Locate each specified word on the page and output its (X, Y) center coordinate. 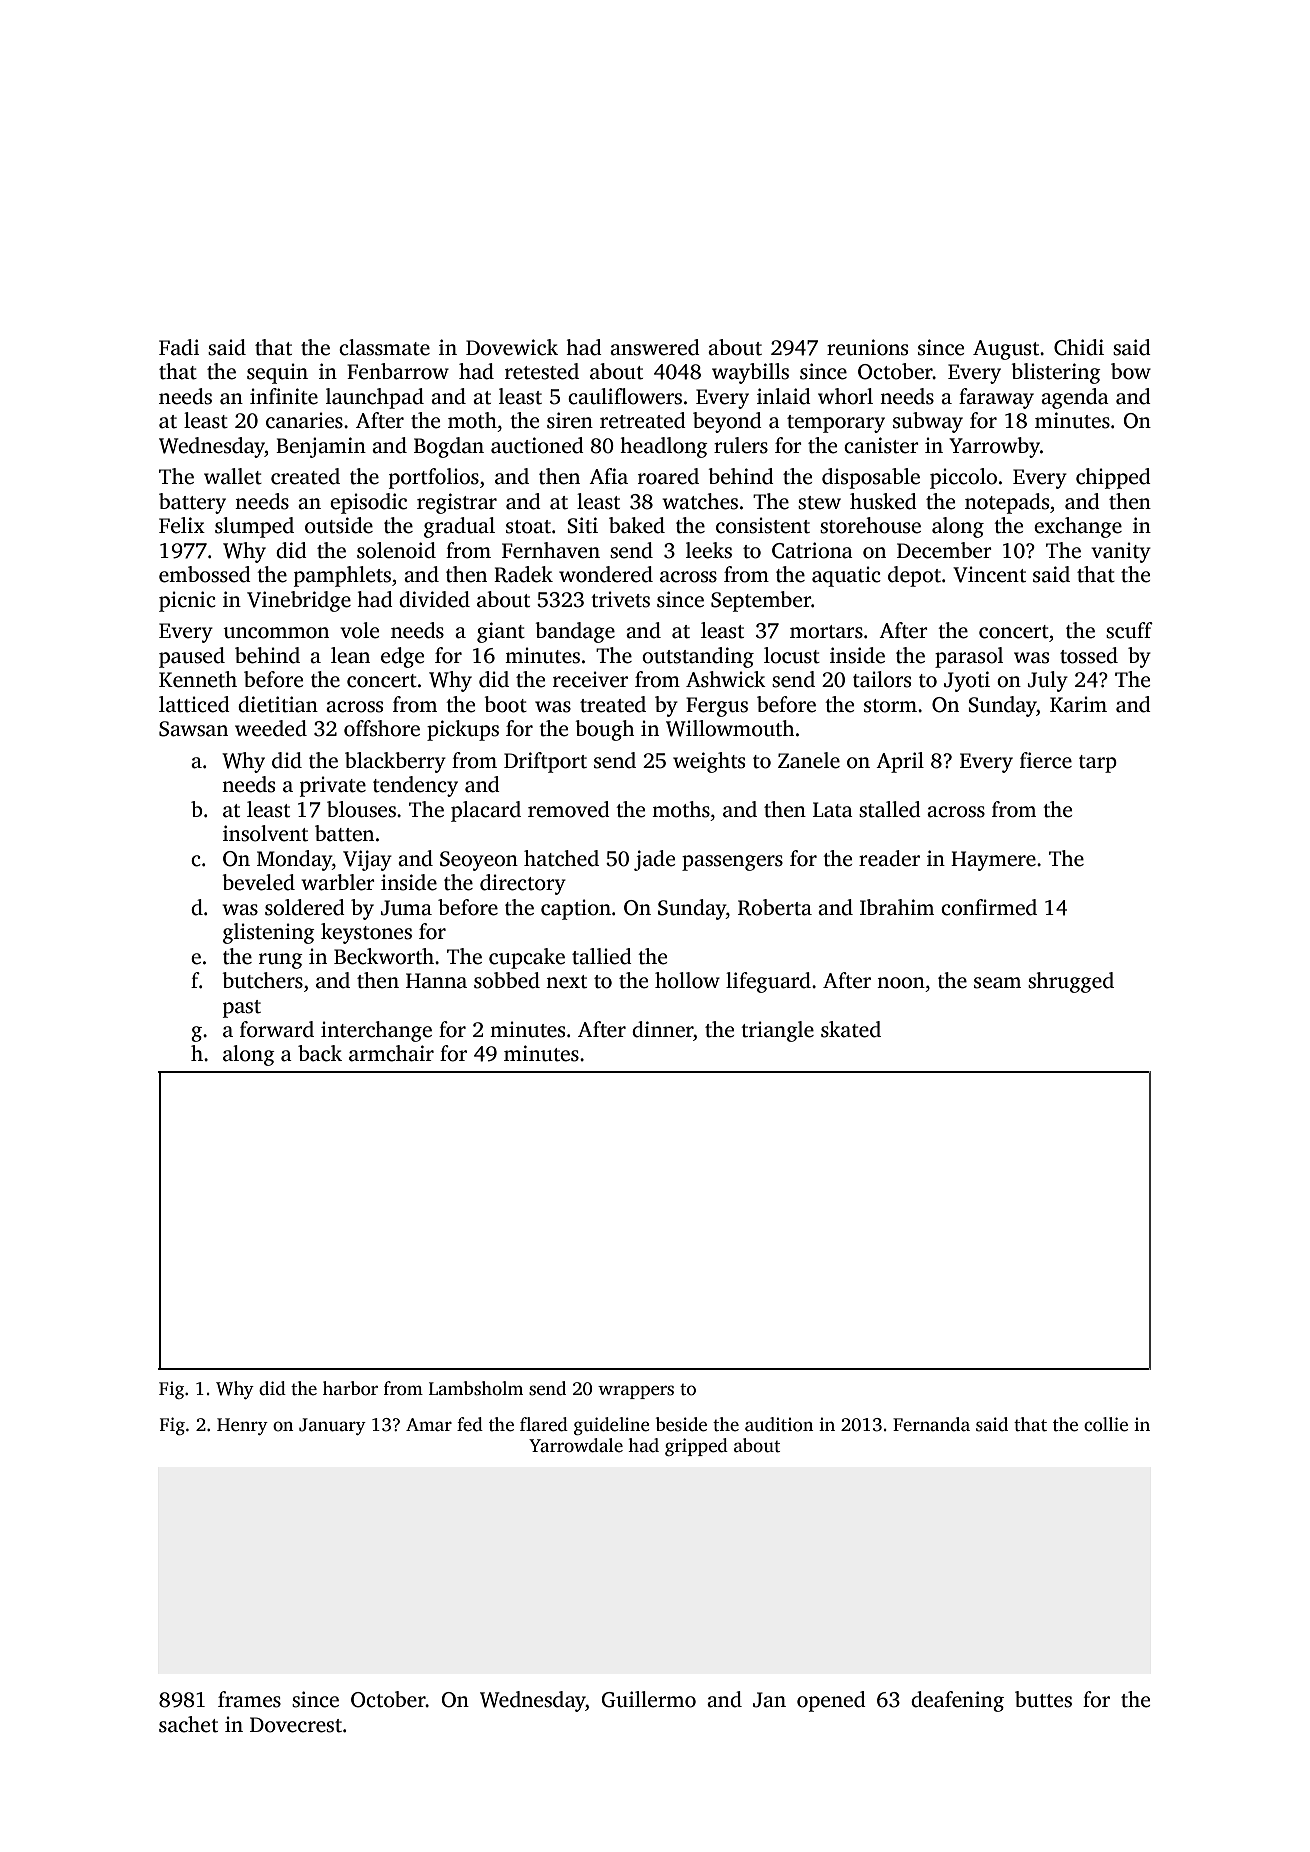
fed (470, 1424)
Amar (429, 1425)
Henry (242, 1426)
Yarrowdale (576, 1445)
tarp (1098, 764)
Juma (406, 908)
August (1006, 350)
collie (1106, 1424)
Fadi (179, 347)
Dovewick (512, 347)
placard (486, 811)
